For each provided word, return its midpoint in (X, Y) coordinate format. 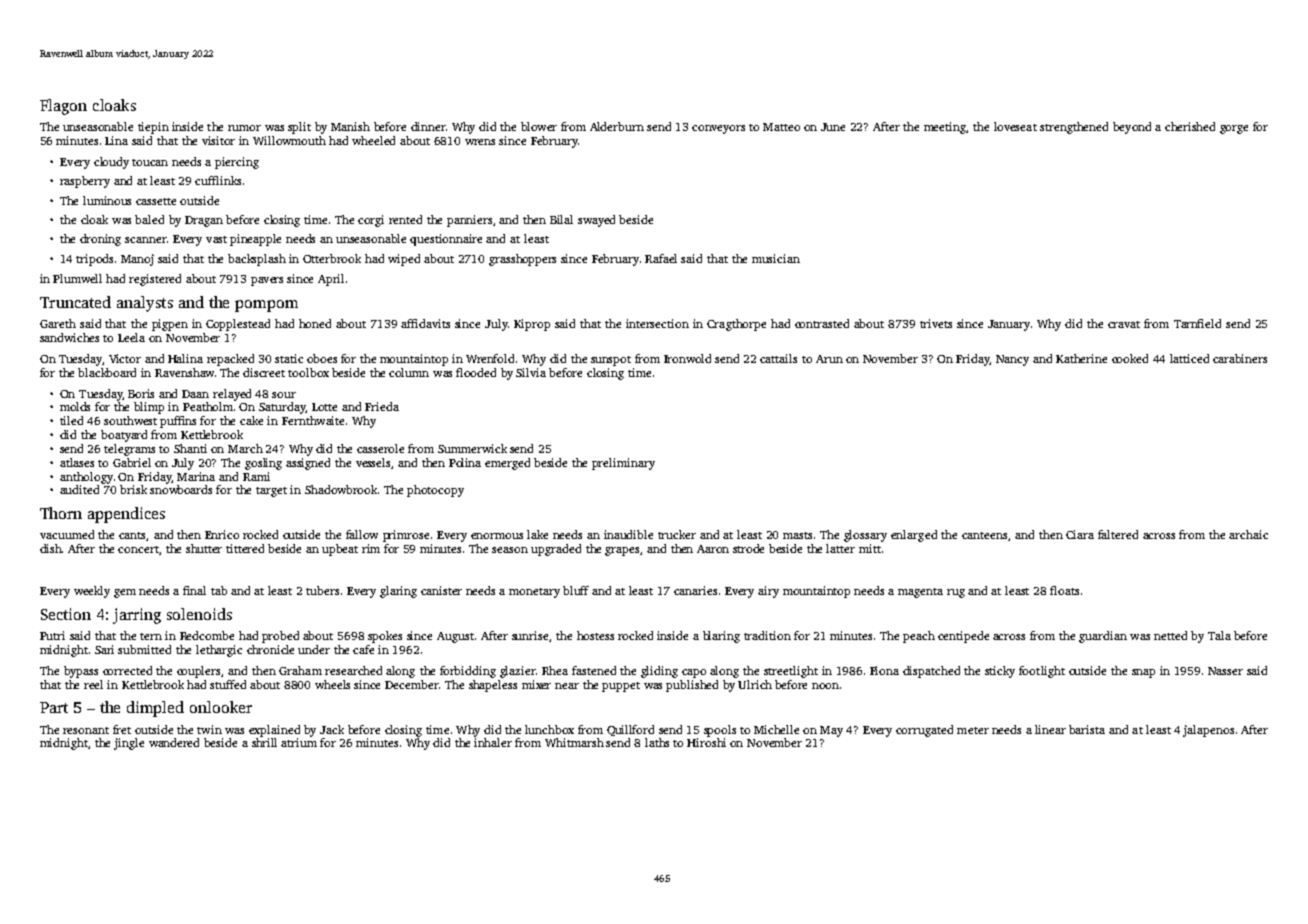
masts (797, 535)
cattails (778, 358)
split (299, 128)
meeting (945, 128)
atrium (299, 742)
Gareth (58, 323)
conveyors (718, 129)
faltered (1118, 534)
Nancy (1012, 360)
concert (138, 549)
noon (825, 686)
